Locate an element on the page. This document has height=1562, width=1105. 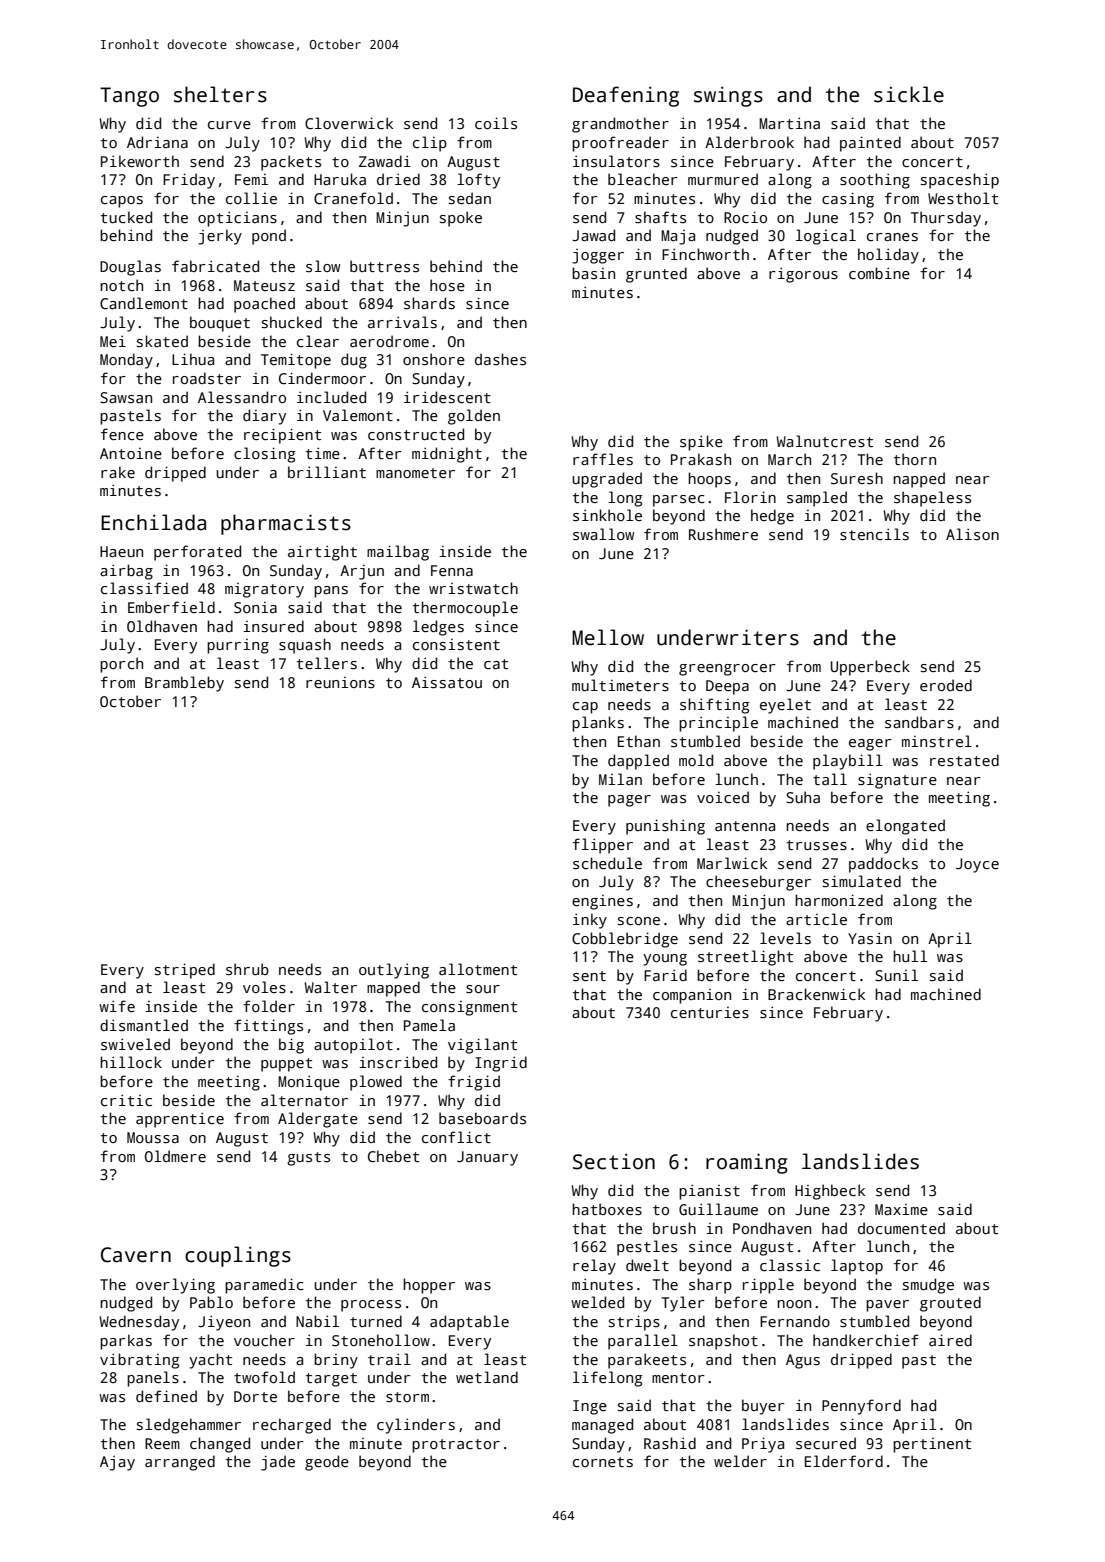
changed is located at coordinates (220, 1445).
